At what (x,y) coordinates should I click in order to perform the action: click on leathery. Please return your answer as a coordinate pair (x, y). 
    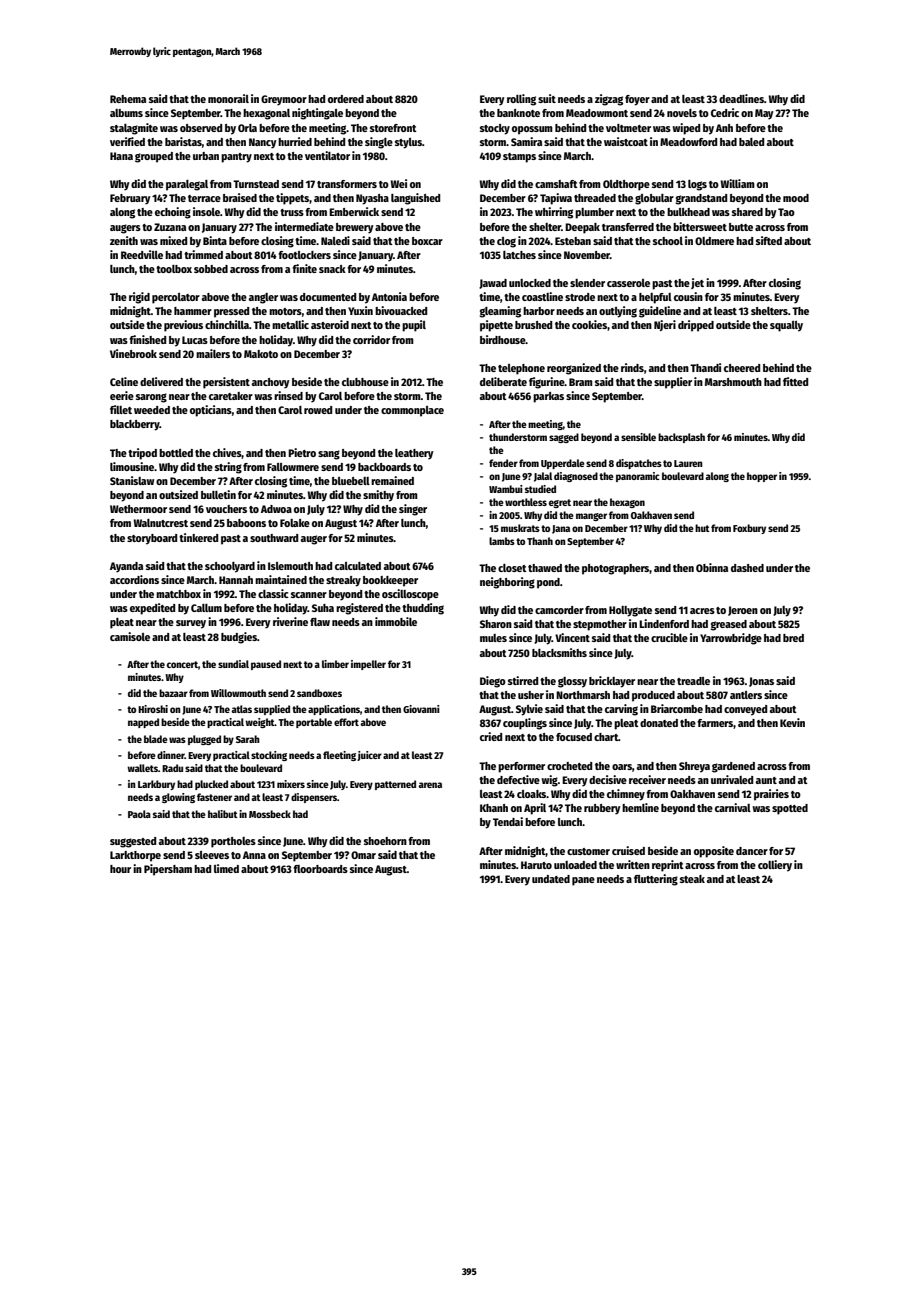
    Looking at the image, I should click on (414, 454).
